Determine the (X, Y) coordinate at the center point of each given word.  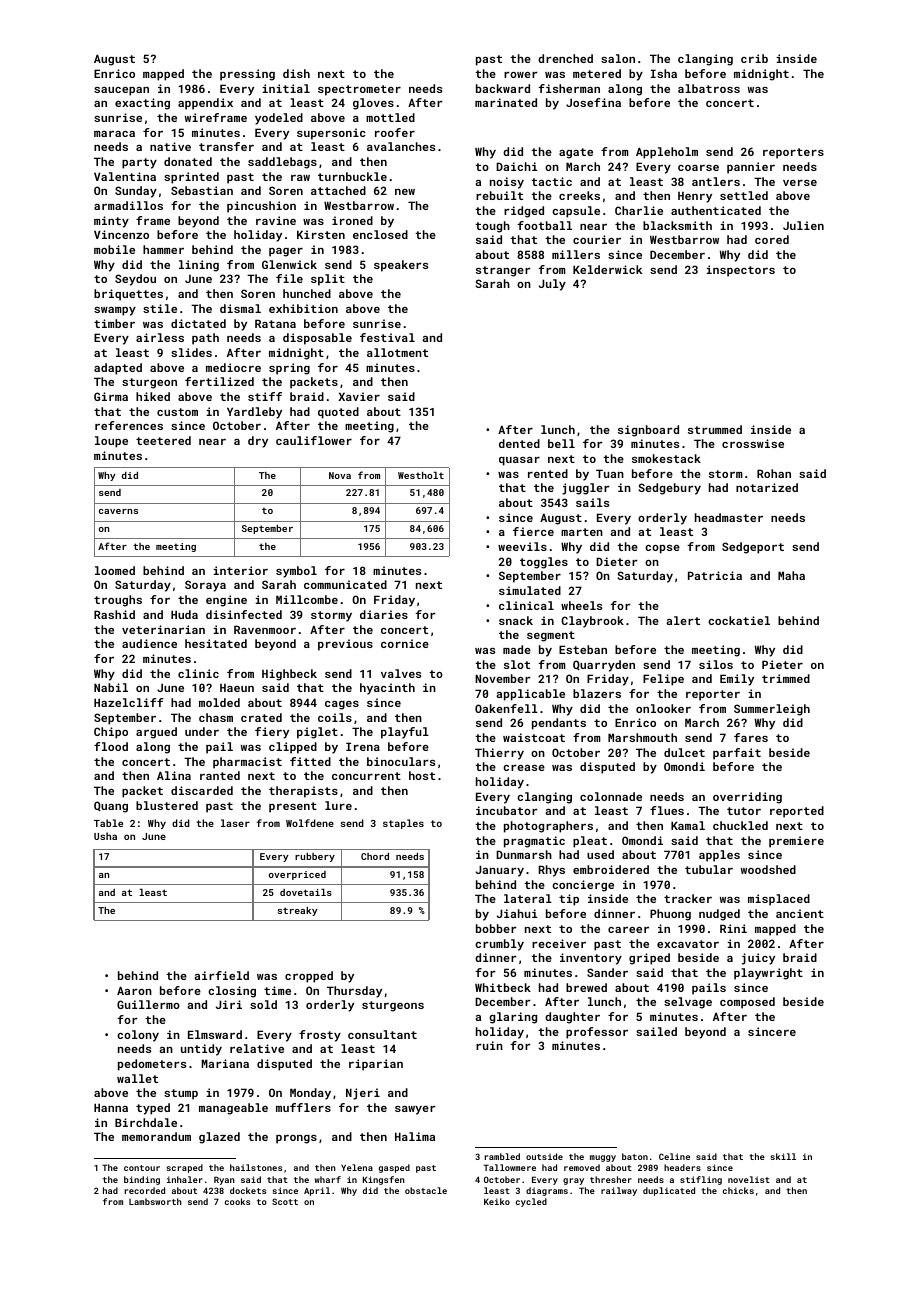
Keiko (497, 1201)
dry (258, 442)
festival (387, 337)
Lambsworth (155, 1201)
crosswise (753, 443)
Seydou (135, 280)
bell (561, 443)
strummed (715, 429)
